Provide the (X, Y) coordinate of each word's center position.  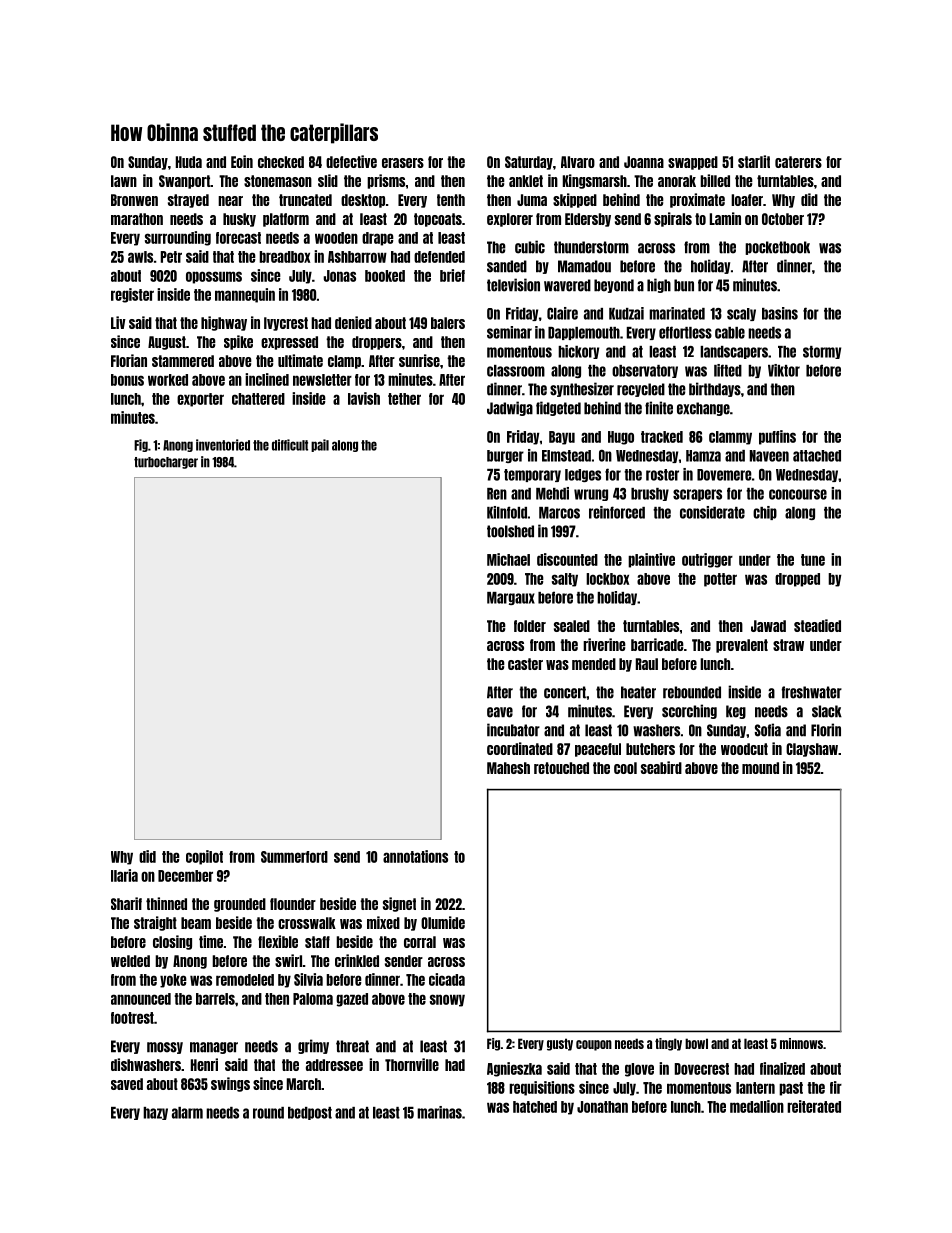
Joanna (644, 162)
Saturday (529, 163)
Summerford (294, 857)
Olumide (443, 922)
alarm (187, 1113)
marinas (439, 1112)
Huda (189, 162)
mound (760, 768)
